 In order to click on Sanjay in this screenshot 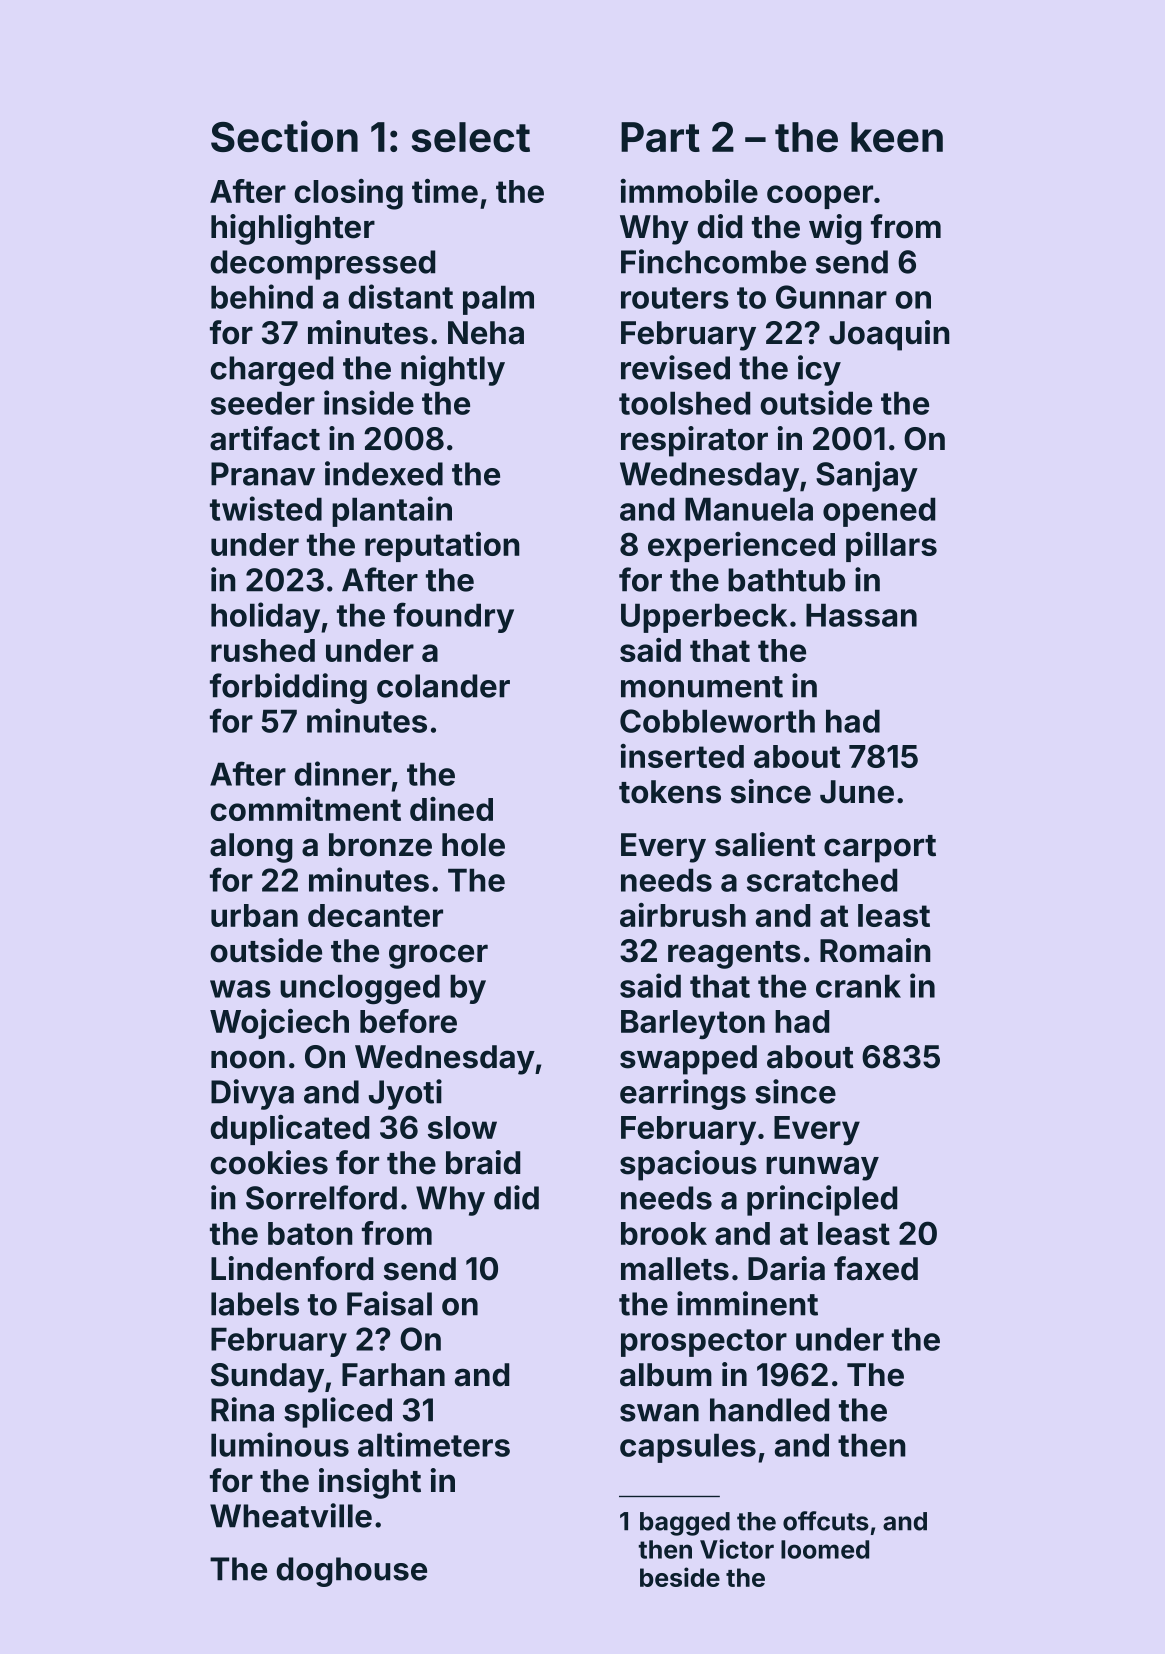, I will do `click(867, 476)`.
